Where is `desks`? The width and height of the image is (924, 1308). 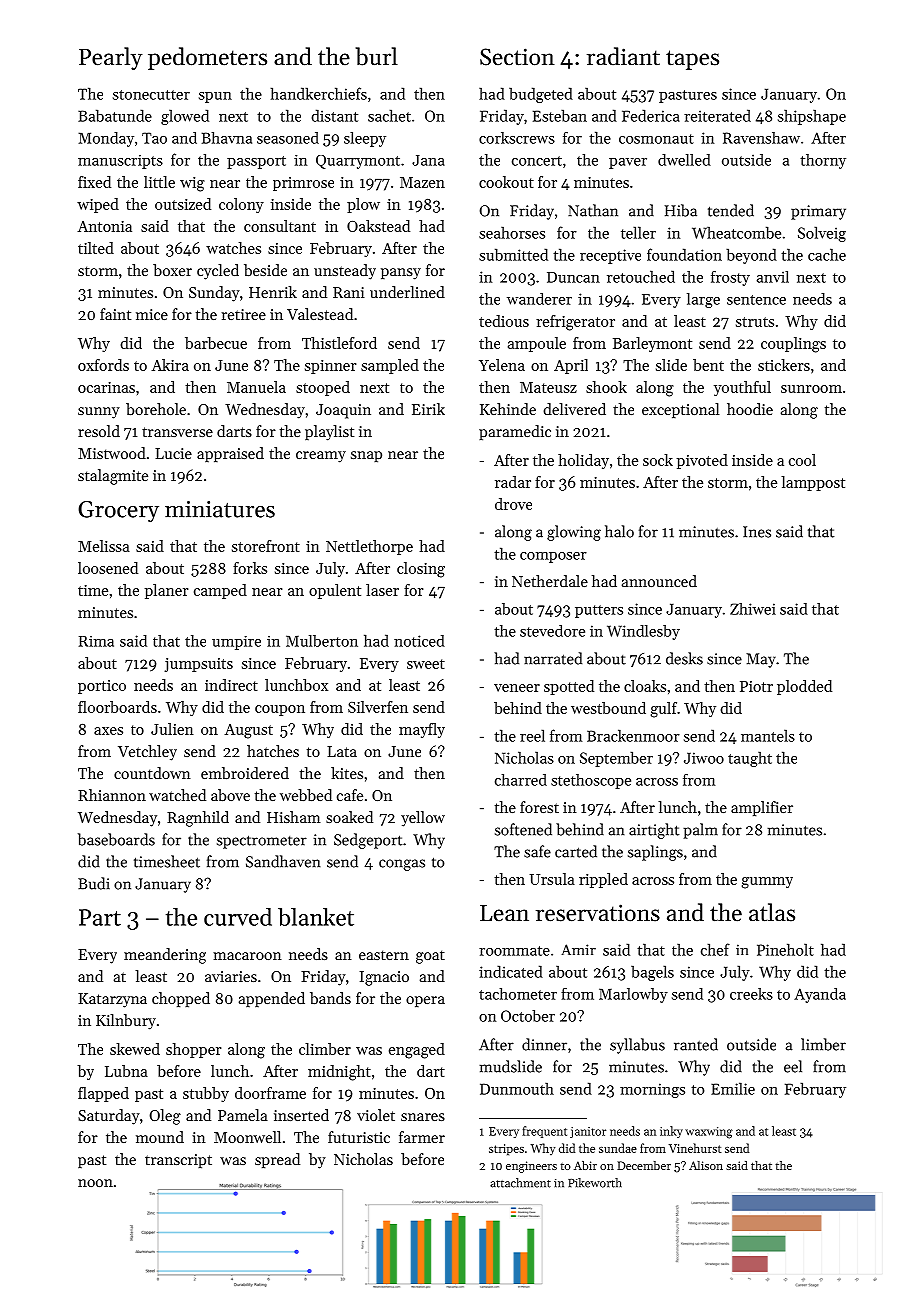 desks is located at coordinates (684, 658).
